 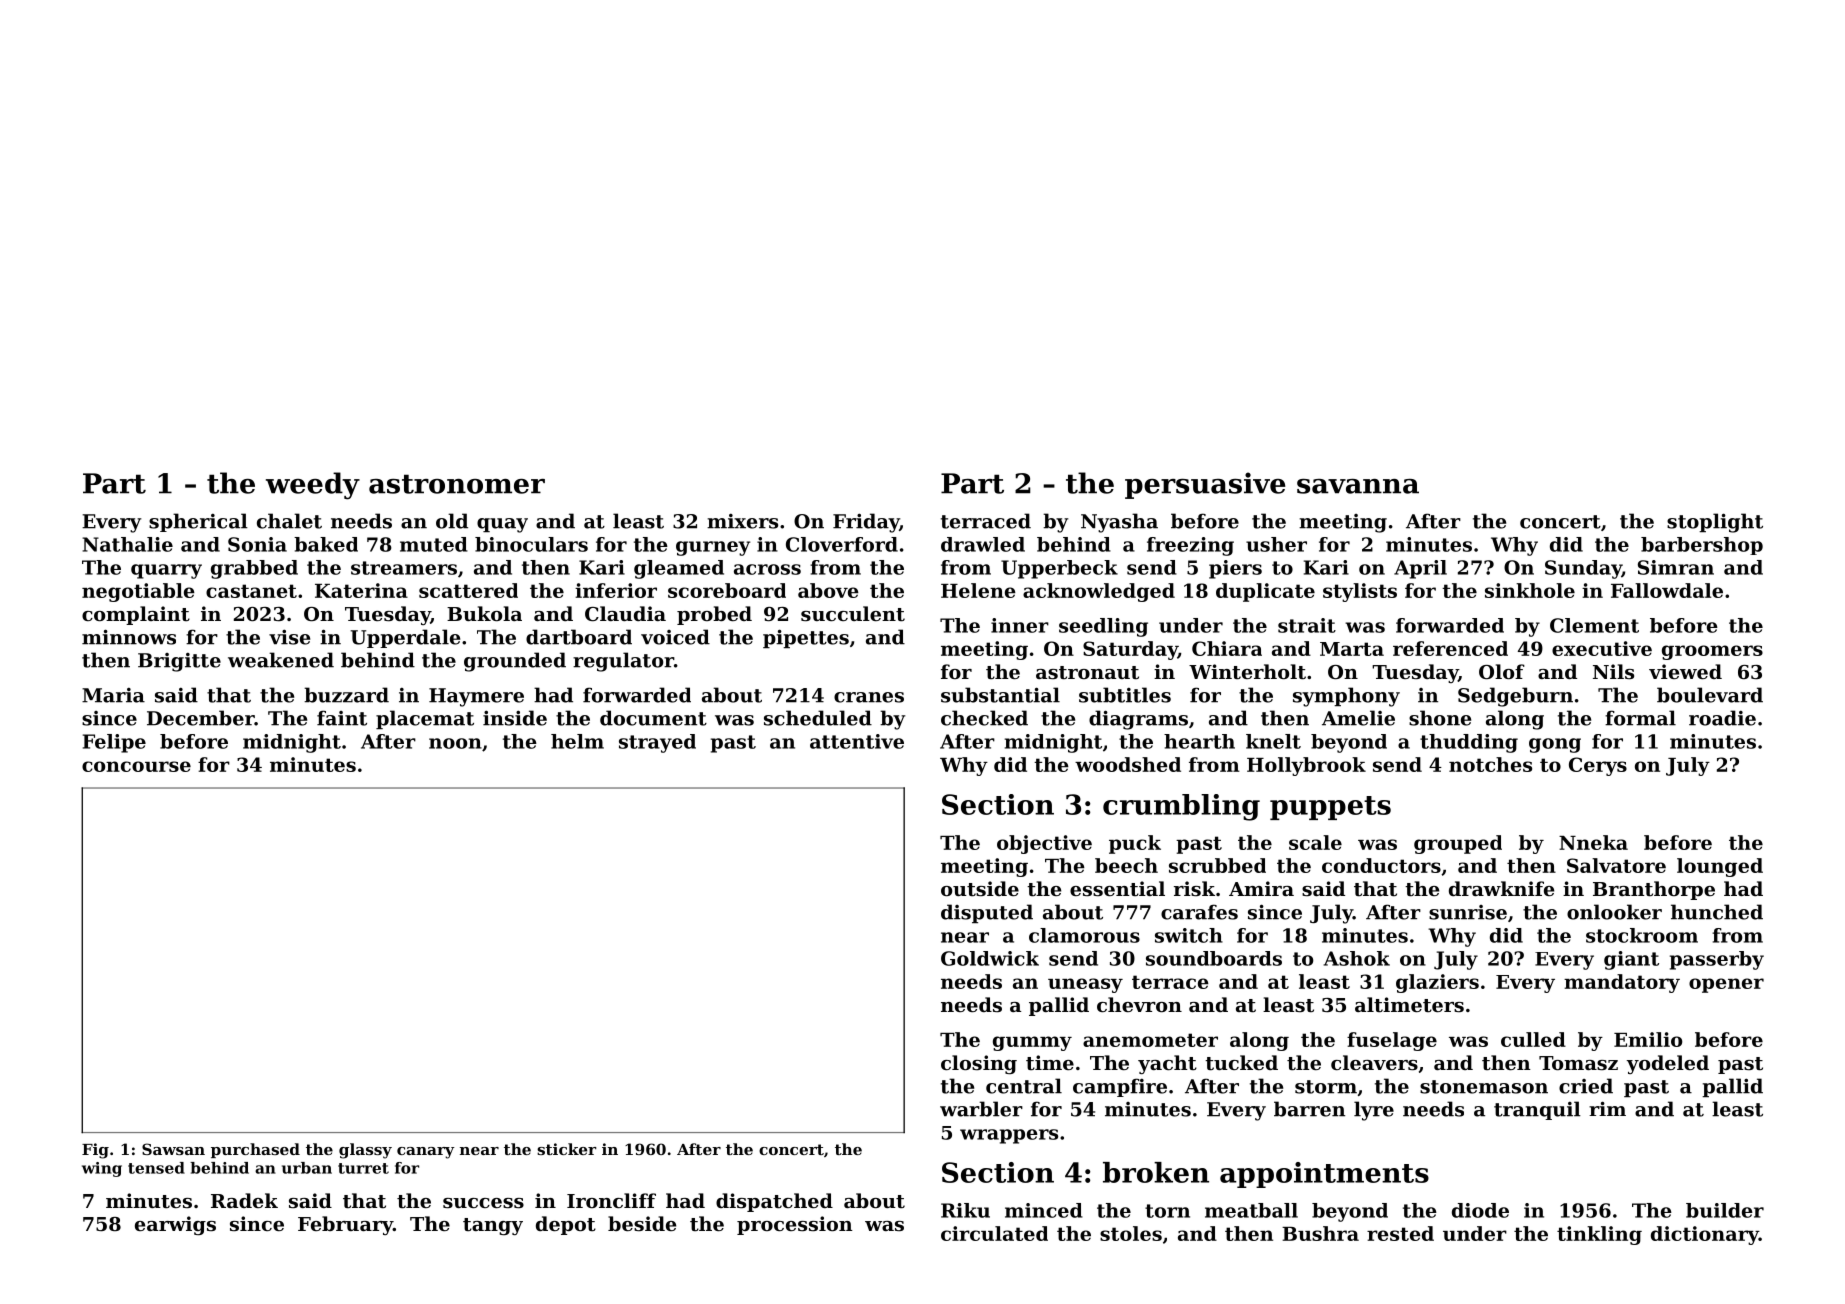 What do you see at coordinates (990, 958) in the screenshot?
I see `Goldwick` at bounding box center [990, 958].
